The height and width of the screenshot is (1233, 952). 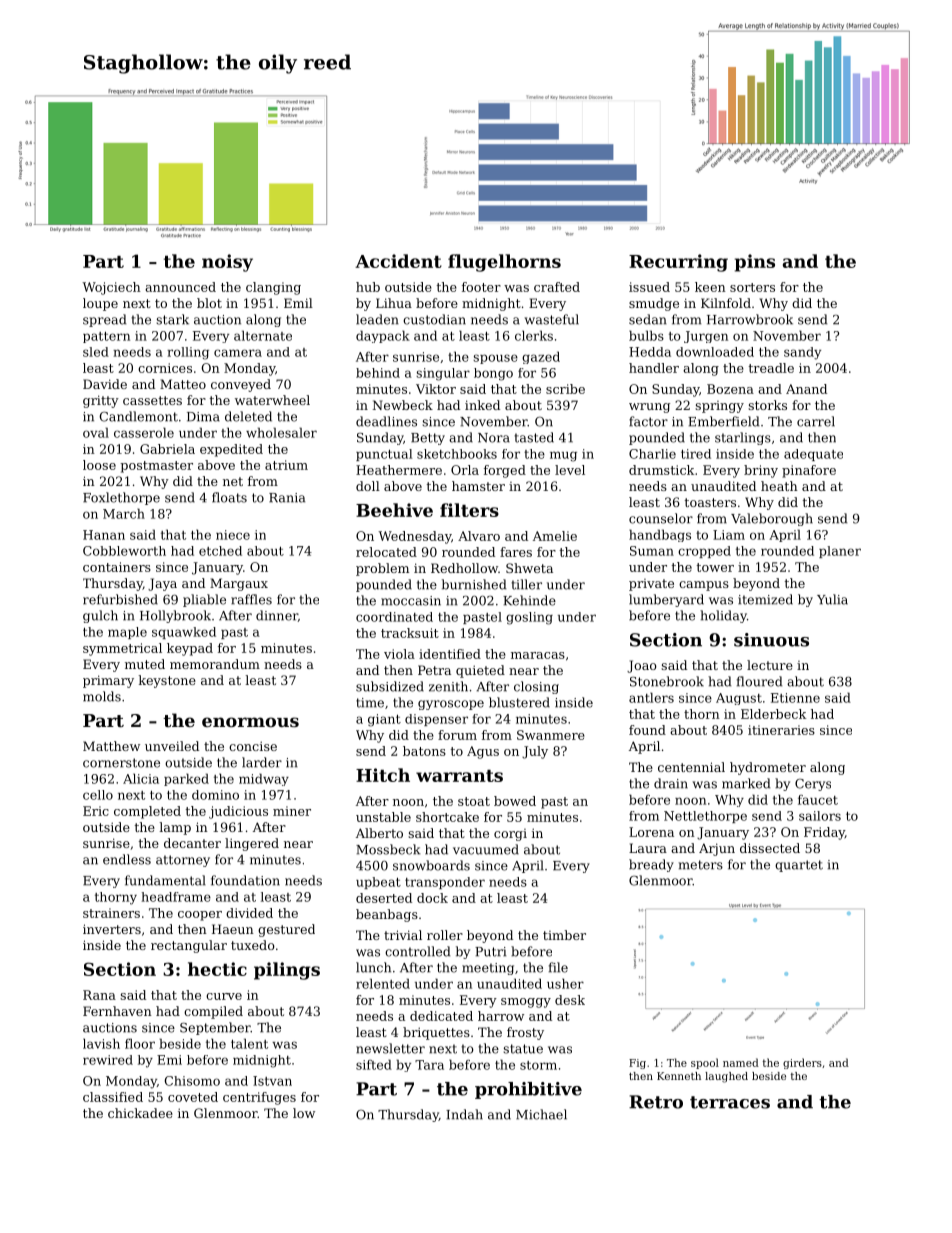 What do you see at coordinates (661, 470) in the screenshot?
I see `drumstick` at bounding box center [661, 470].
